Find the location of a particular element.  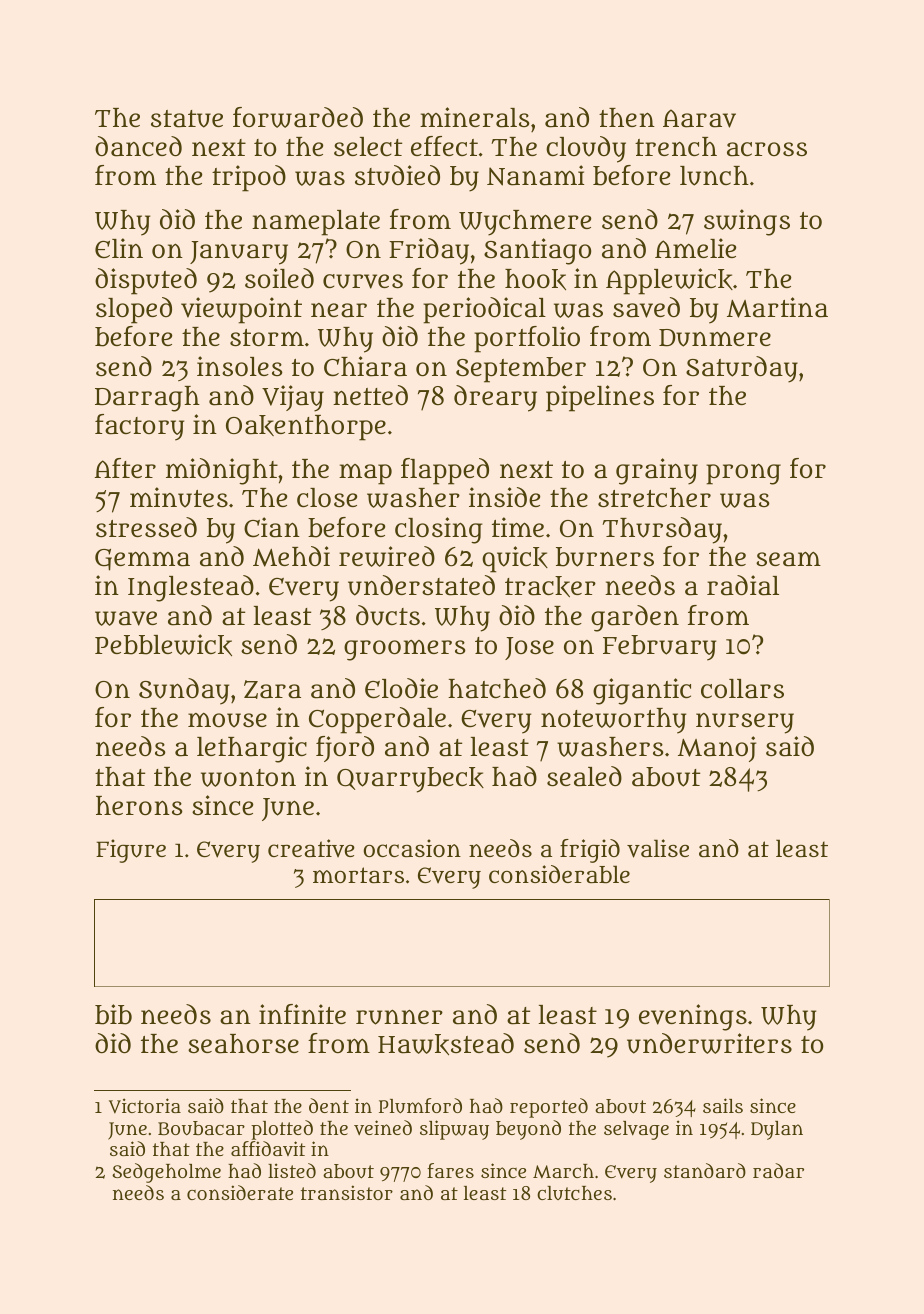

seam is located at coordinates (788, 559).
